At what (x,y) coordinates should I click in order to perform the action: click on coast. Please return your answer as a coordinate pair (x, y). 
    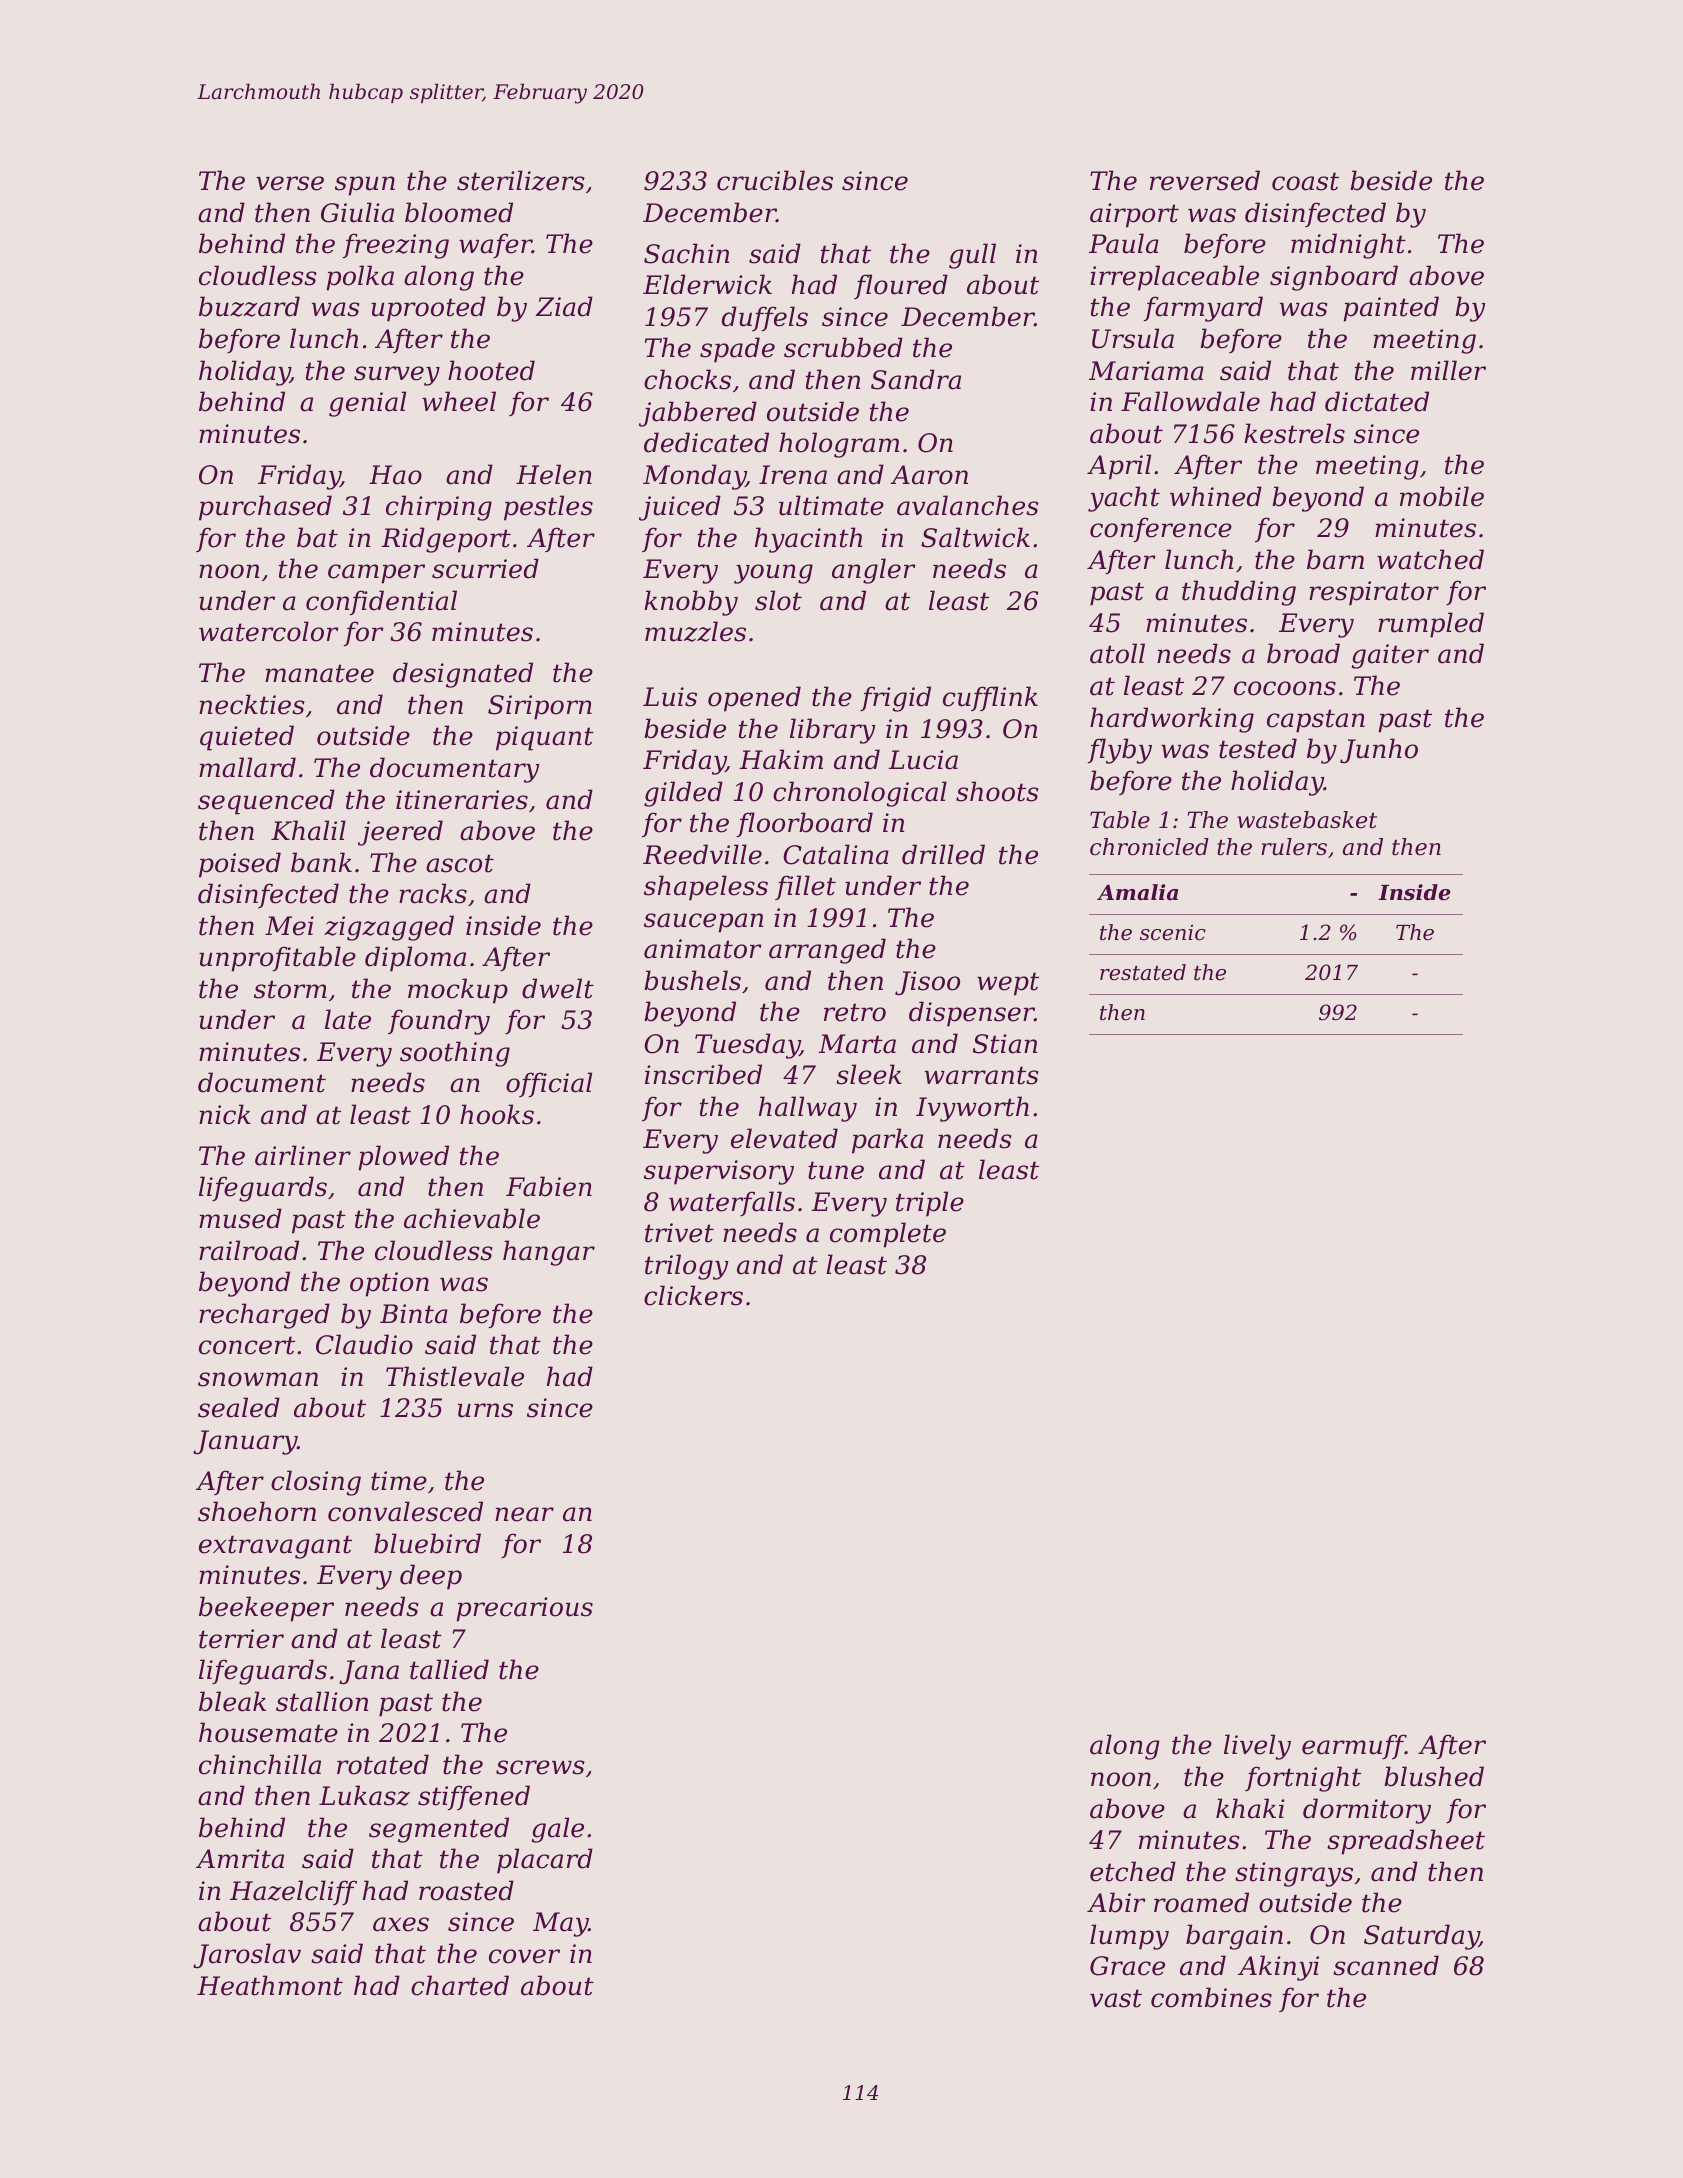
    Looking at the image, I should click on (1305, 181).
